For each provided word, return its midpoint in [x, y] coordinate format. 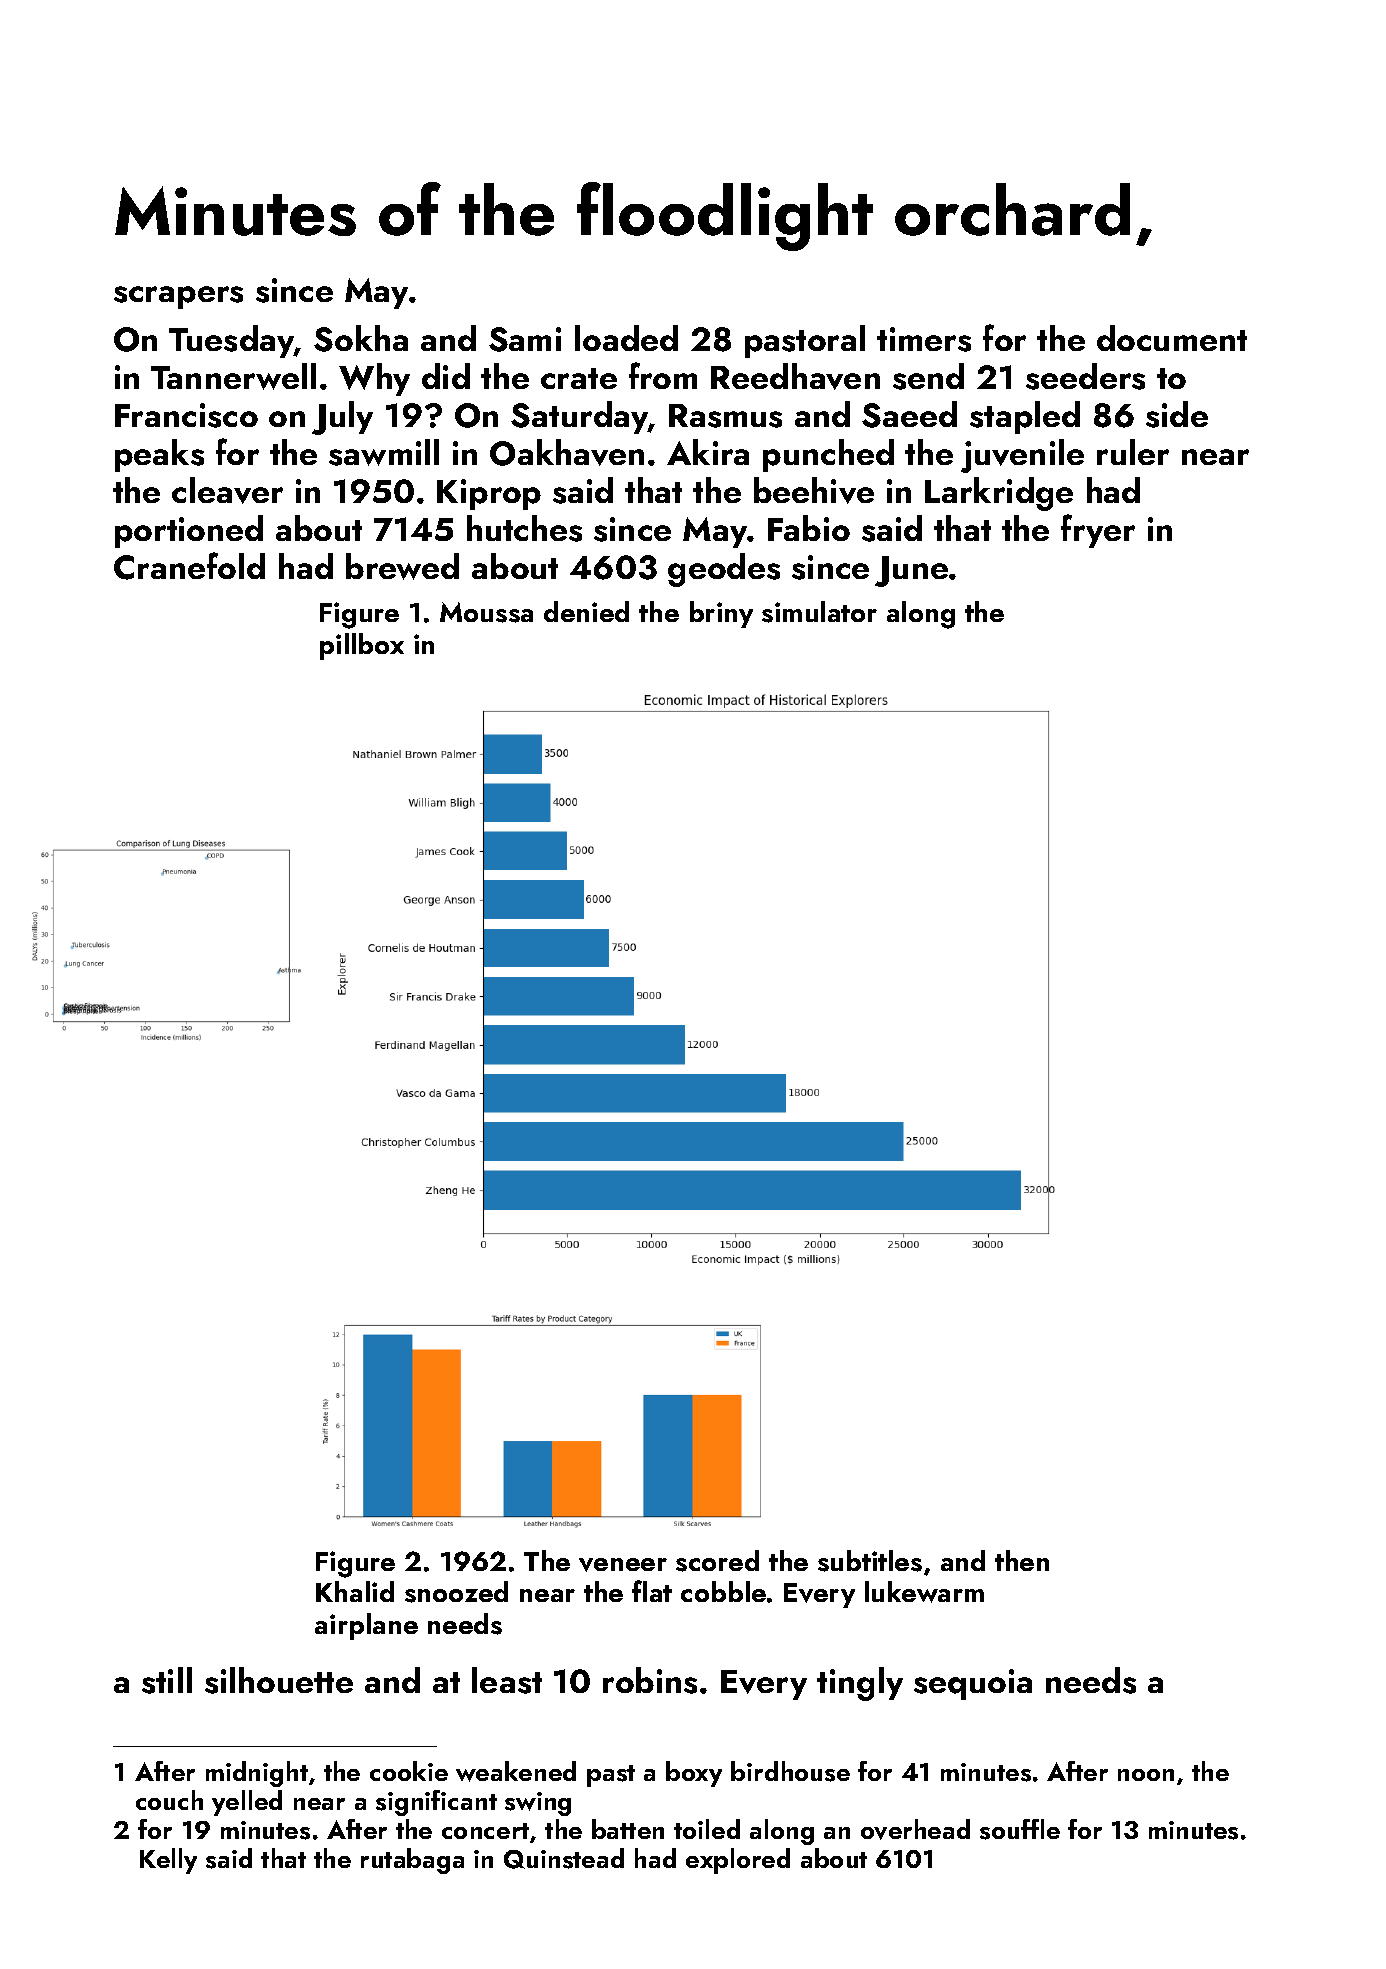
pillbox [362, 646]
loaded [626, 338]
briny [721, 614]
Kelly [168, 1861]
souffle [1020, 1829]
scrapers [178, 297]
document [1172, 338]
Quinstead [564, 1858]
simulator [819, 612]
